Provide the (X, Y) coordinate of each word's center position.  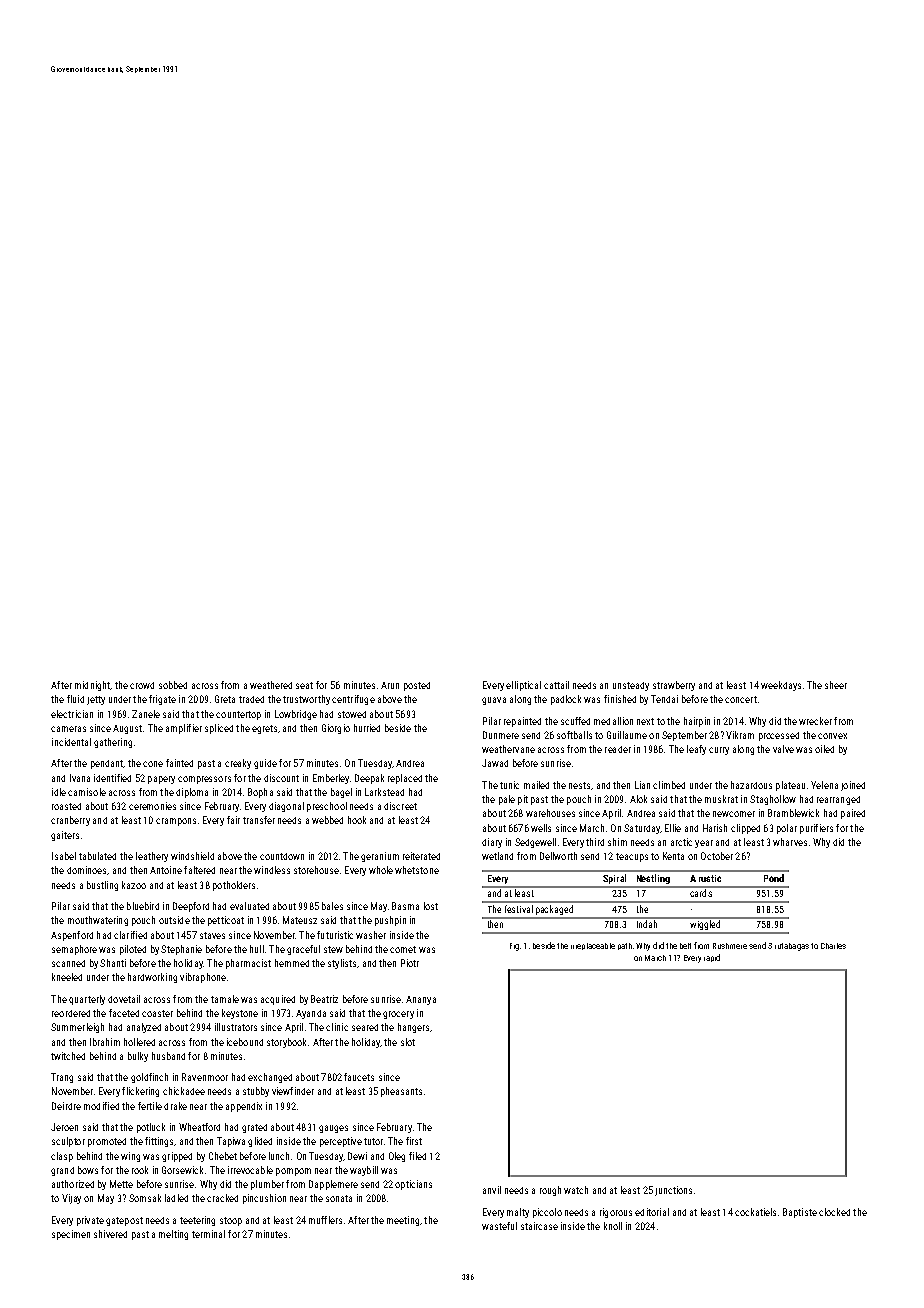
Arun (390, 685)
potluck (151, 1128)
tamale (225, 999)
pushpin (390, 921)
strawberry (674, 686)
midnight (92, 686)
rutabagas (792, 947)
